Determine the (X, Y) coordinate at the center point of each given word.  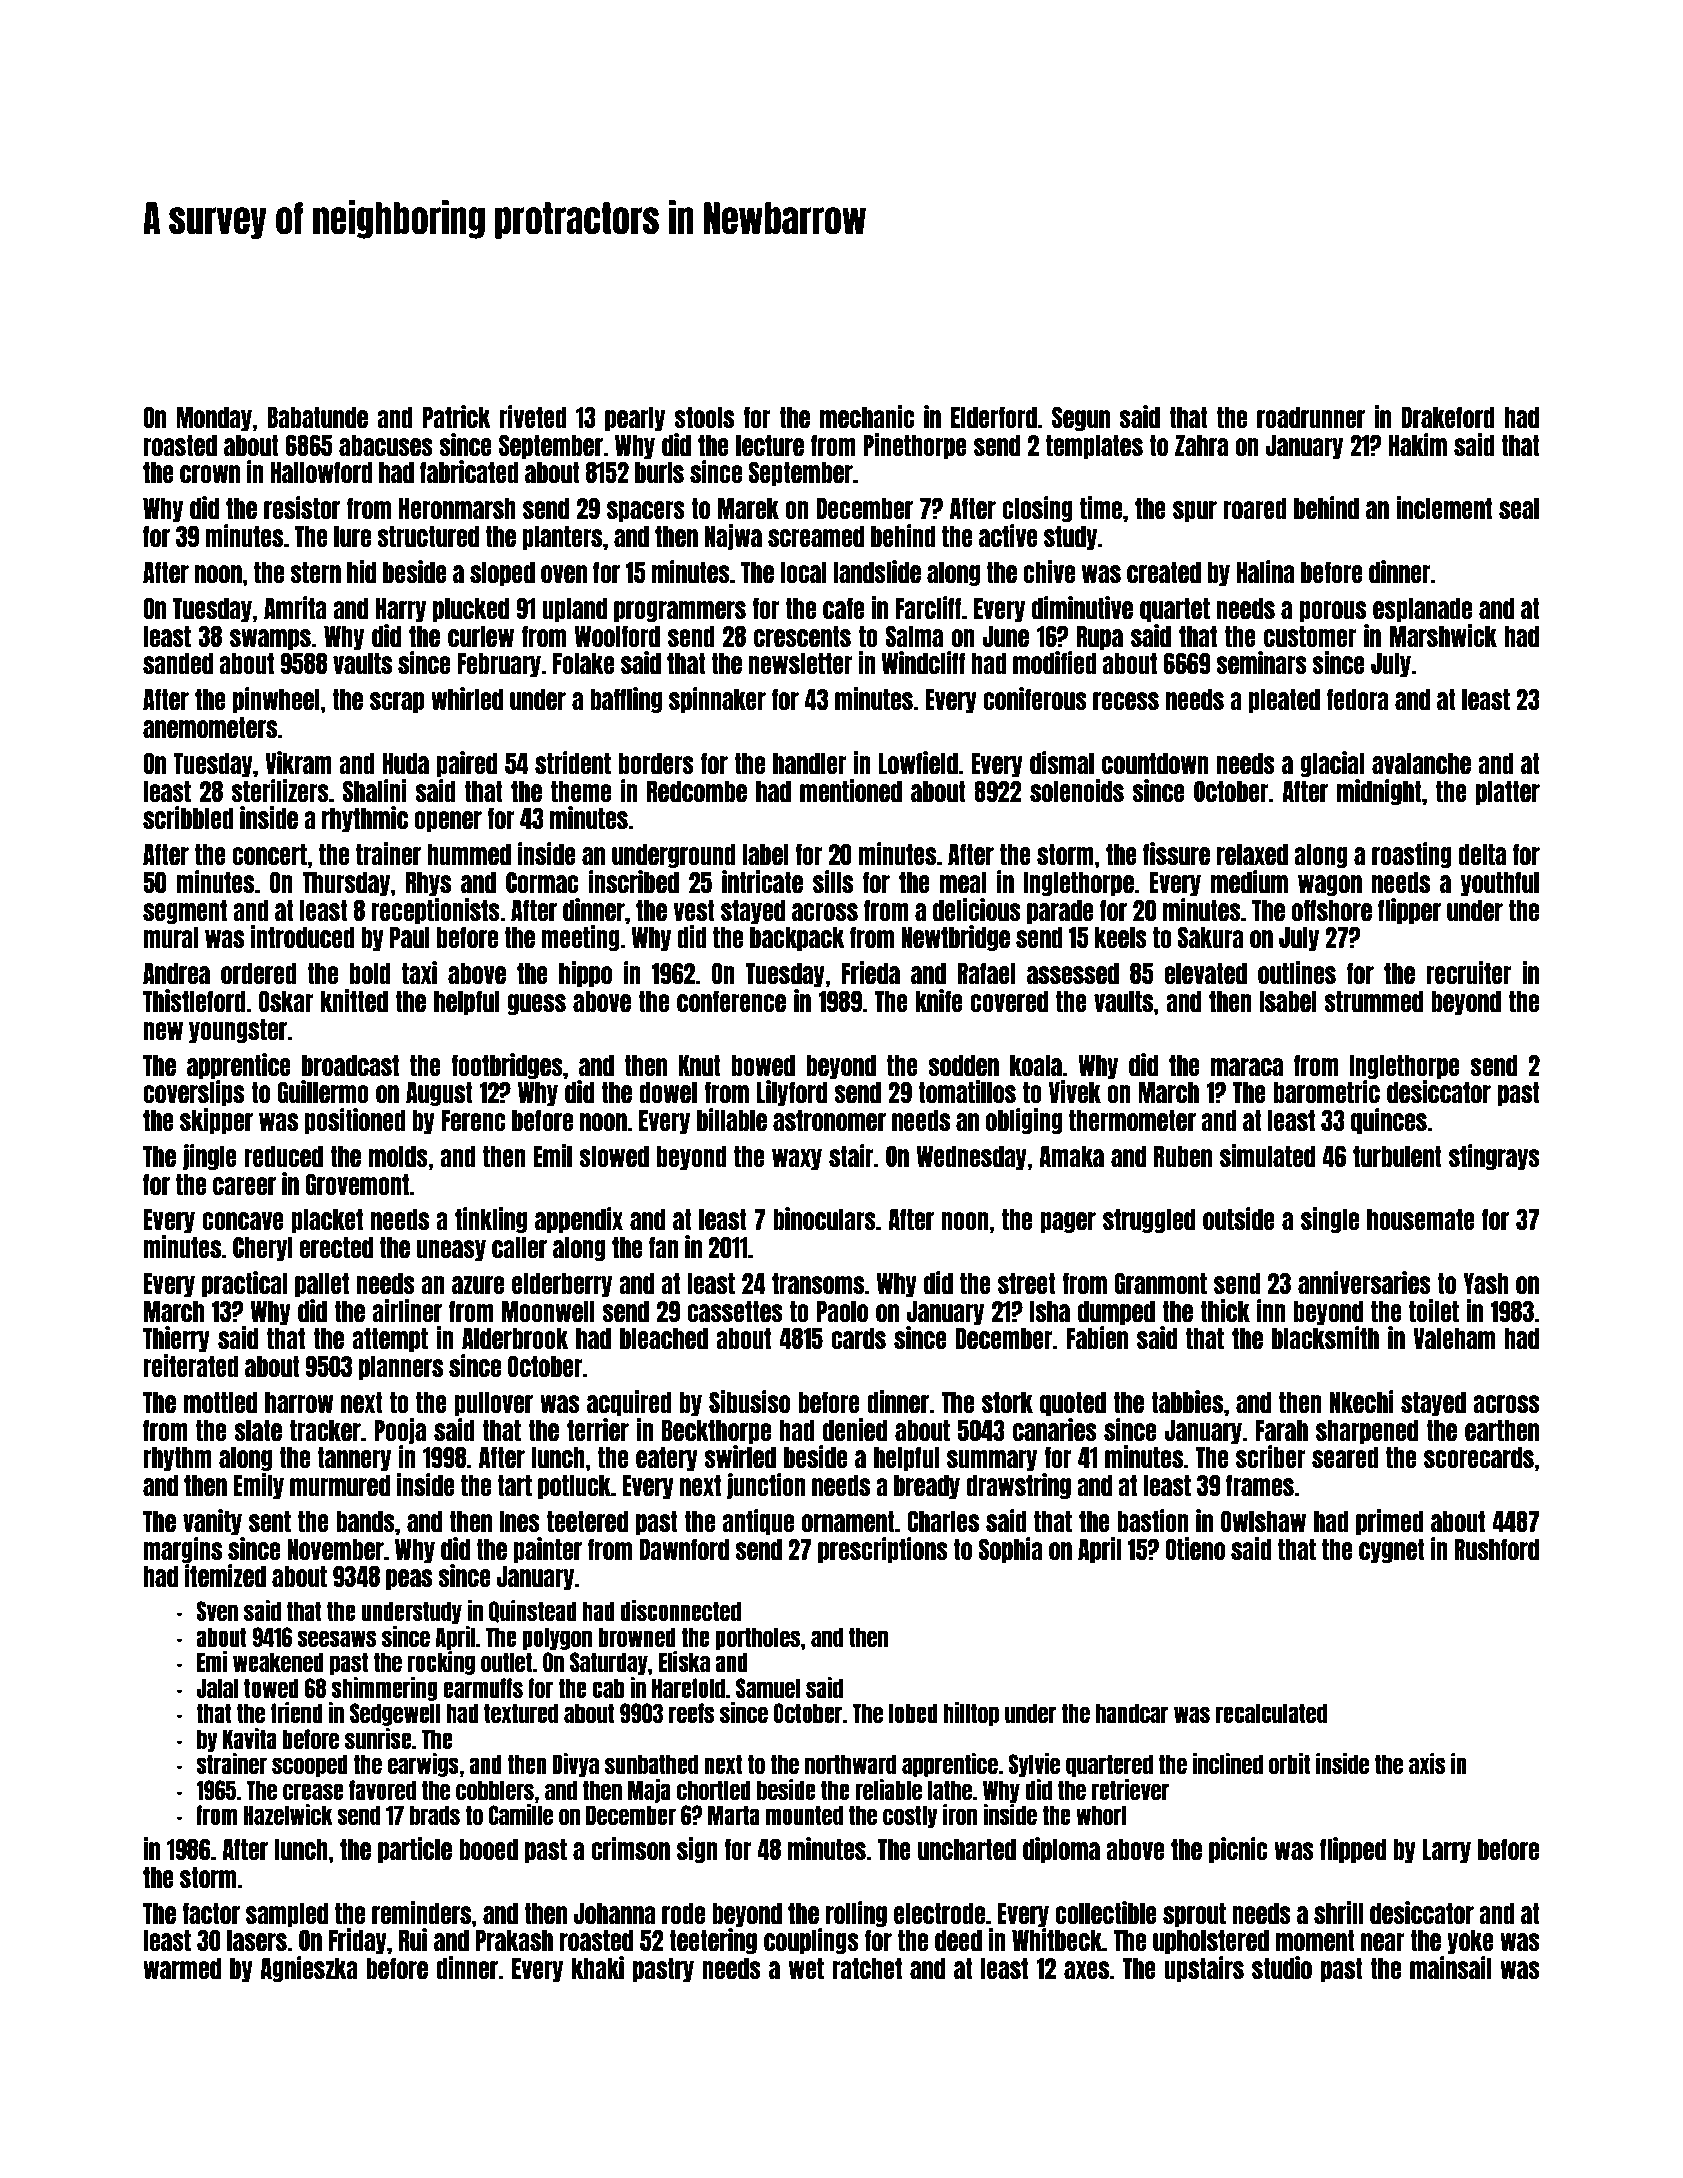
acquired (629, 1403)
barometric (1327, 1091)
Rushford (1496, 1549)
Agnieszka (309, 1969)
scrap (397, 702)
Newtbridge (955, 938)
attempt (390, 1340)
